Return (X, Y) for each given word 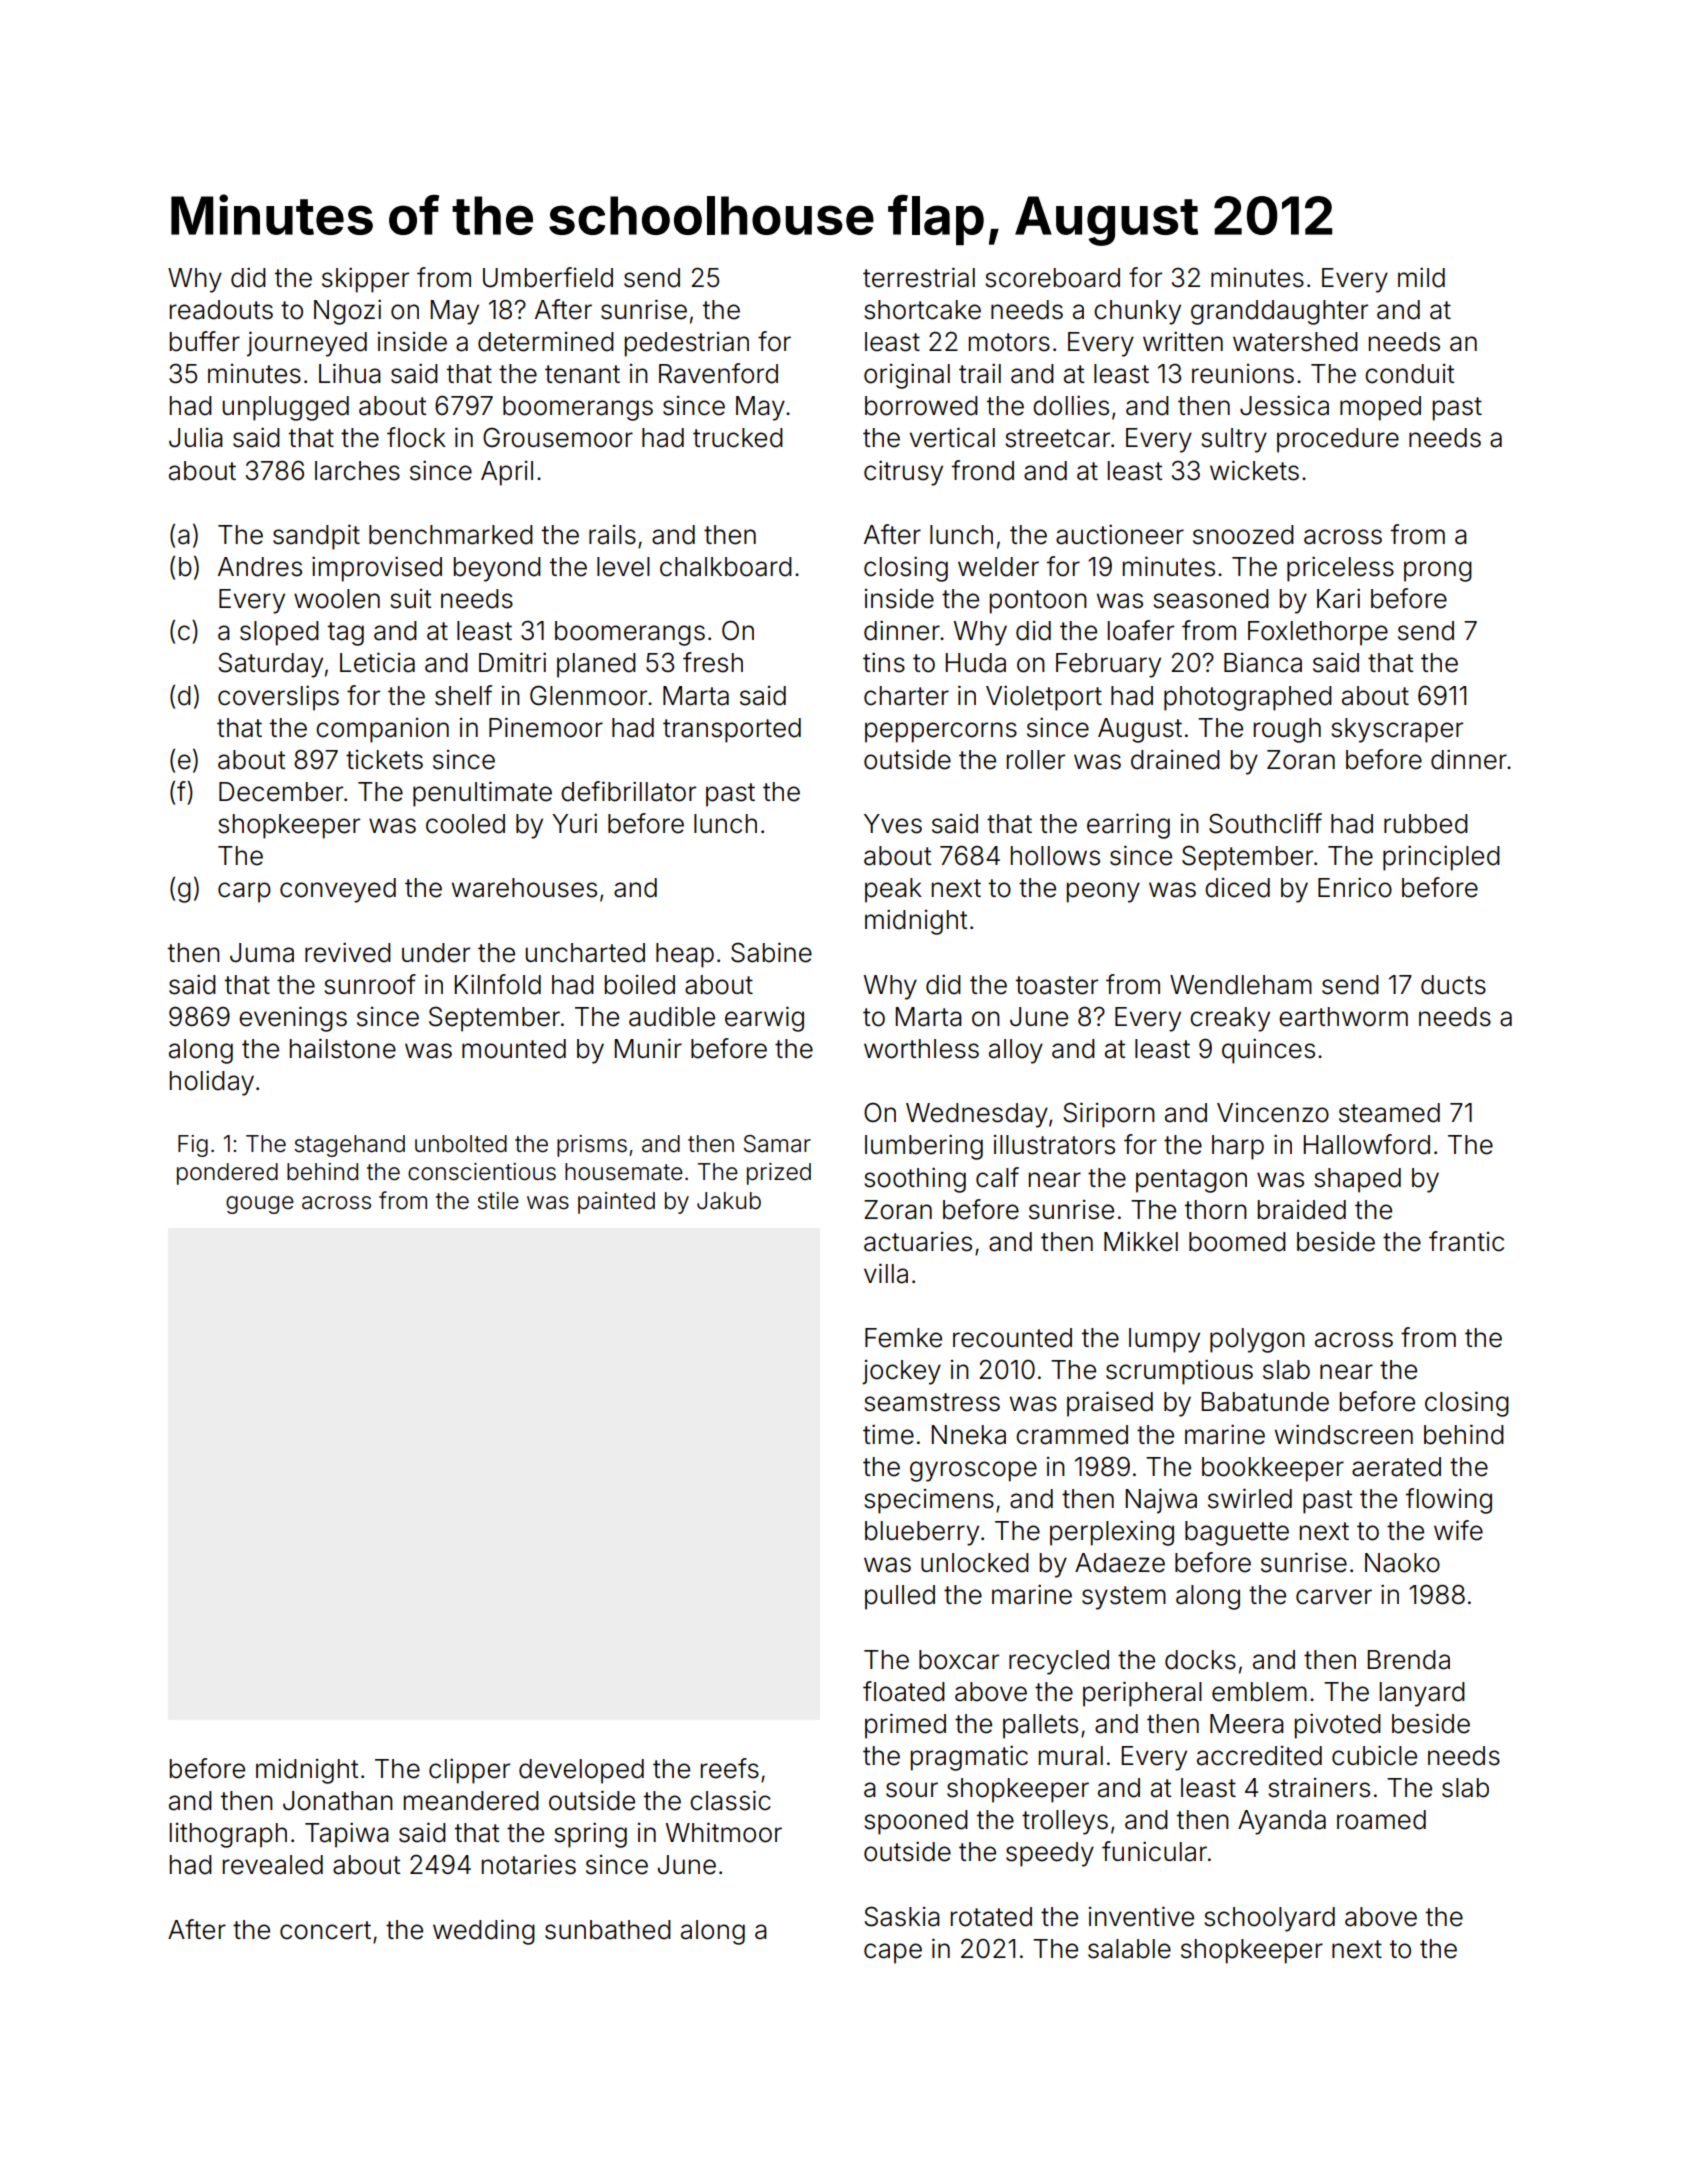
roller (1036, 760)
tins (884, 662)
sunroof (370, 984)
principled (1441, 858)
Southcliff (1265, 823)
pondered (227, 1174)
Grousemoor (558, 437)
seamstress (932, 1402)
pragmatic (969, 1758)
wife (1458, 1530)
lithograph (228, 1835)
